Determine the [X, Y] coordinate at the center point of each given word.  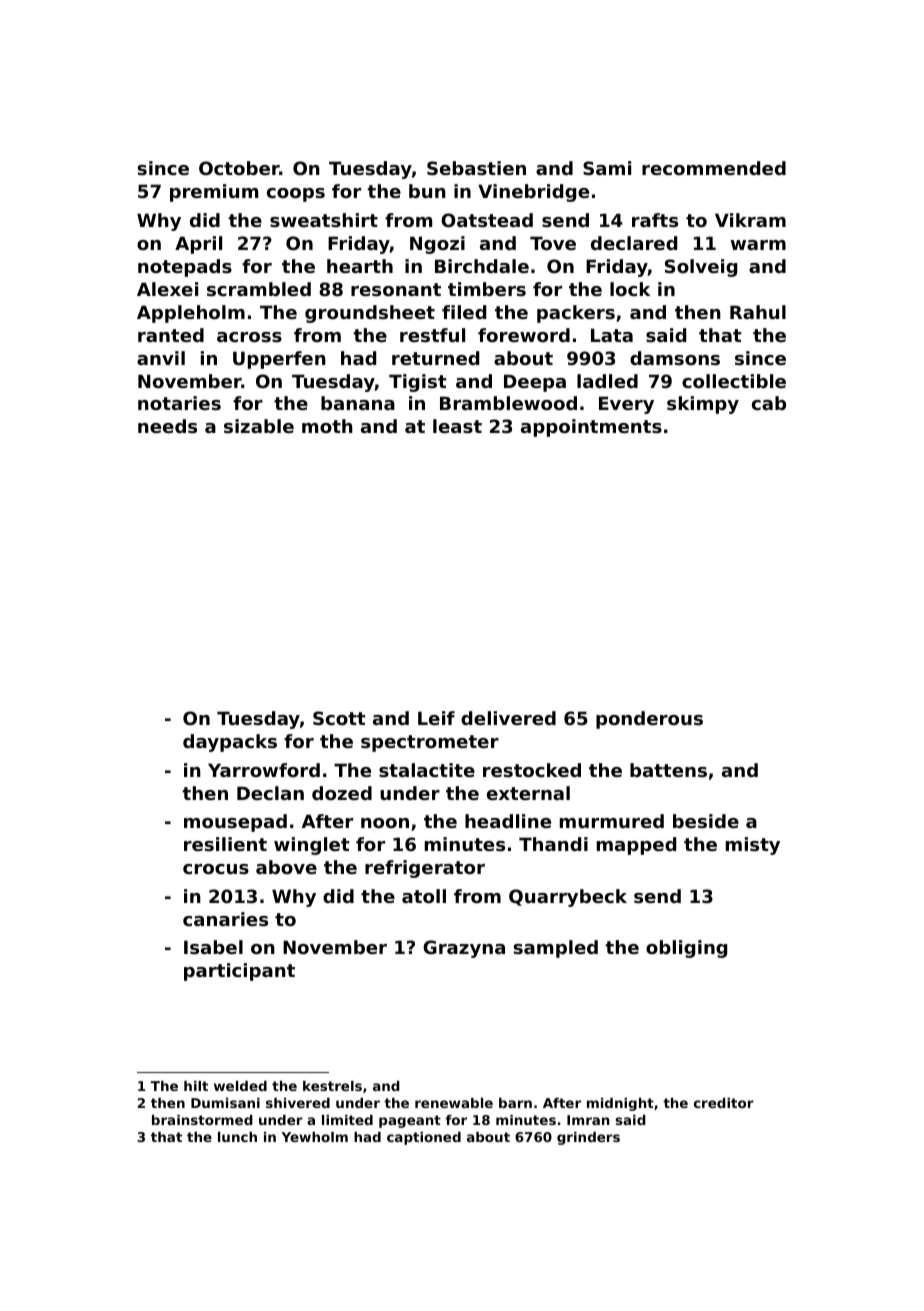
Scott [339, 718]
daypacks [230, 743]
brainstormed [202, 1120]
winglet [312, 846]
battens [668, 770]
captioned [424, 1138]
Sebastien [476, 168]
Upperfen [279, 360]
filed [464, 312]
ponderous [649, 720]
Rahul [758, 312]
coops [296, 195]
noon [385, 823]
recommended [714, 168]
